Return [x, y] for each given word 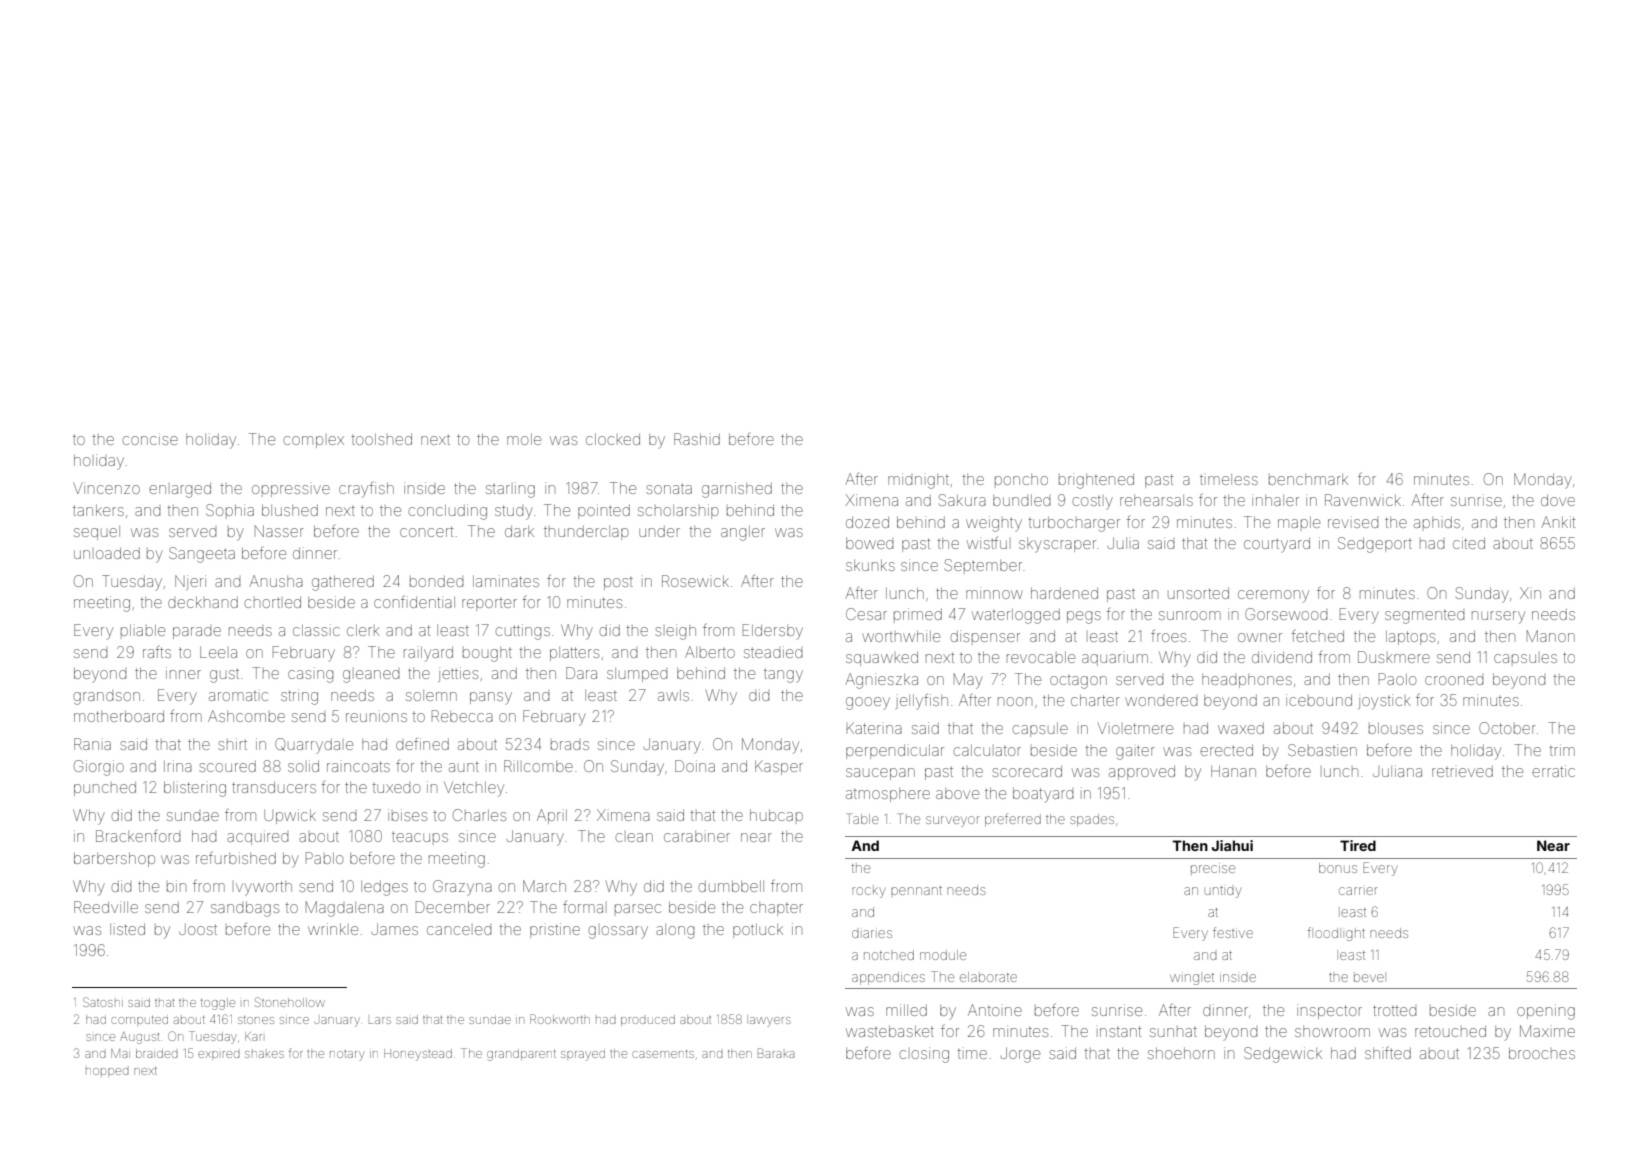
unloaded [107, 553]
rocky [869, 892]
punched [105, 788]
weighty [994, 524]
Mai [120, 1053]
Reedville [106, 907]
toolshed [382, 439]
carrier [1358, 891]
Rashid [697, 439]
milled [906, 1010]
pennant [916, 890]
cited [1469, 543]
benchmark [1308, 479]
